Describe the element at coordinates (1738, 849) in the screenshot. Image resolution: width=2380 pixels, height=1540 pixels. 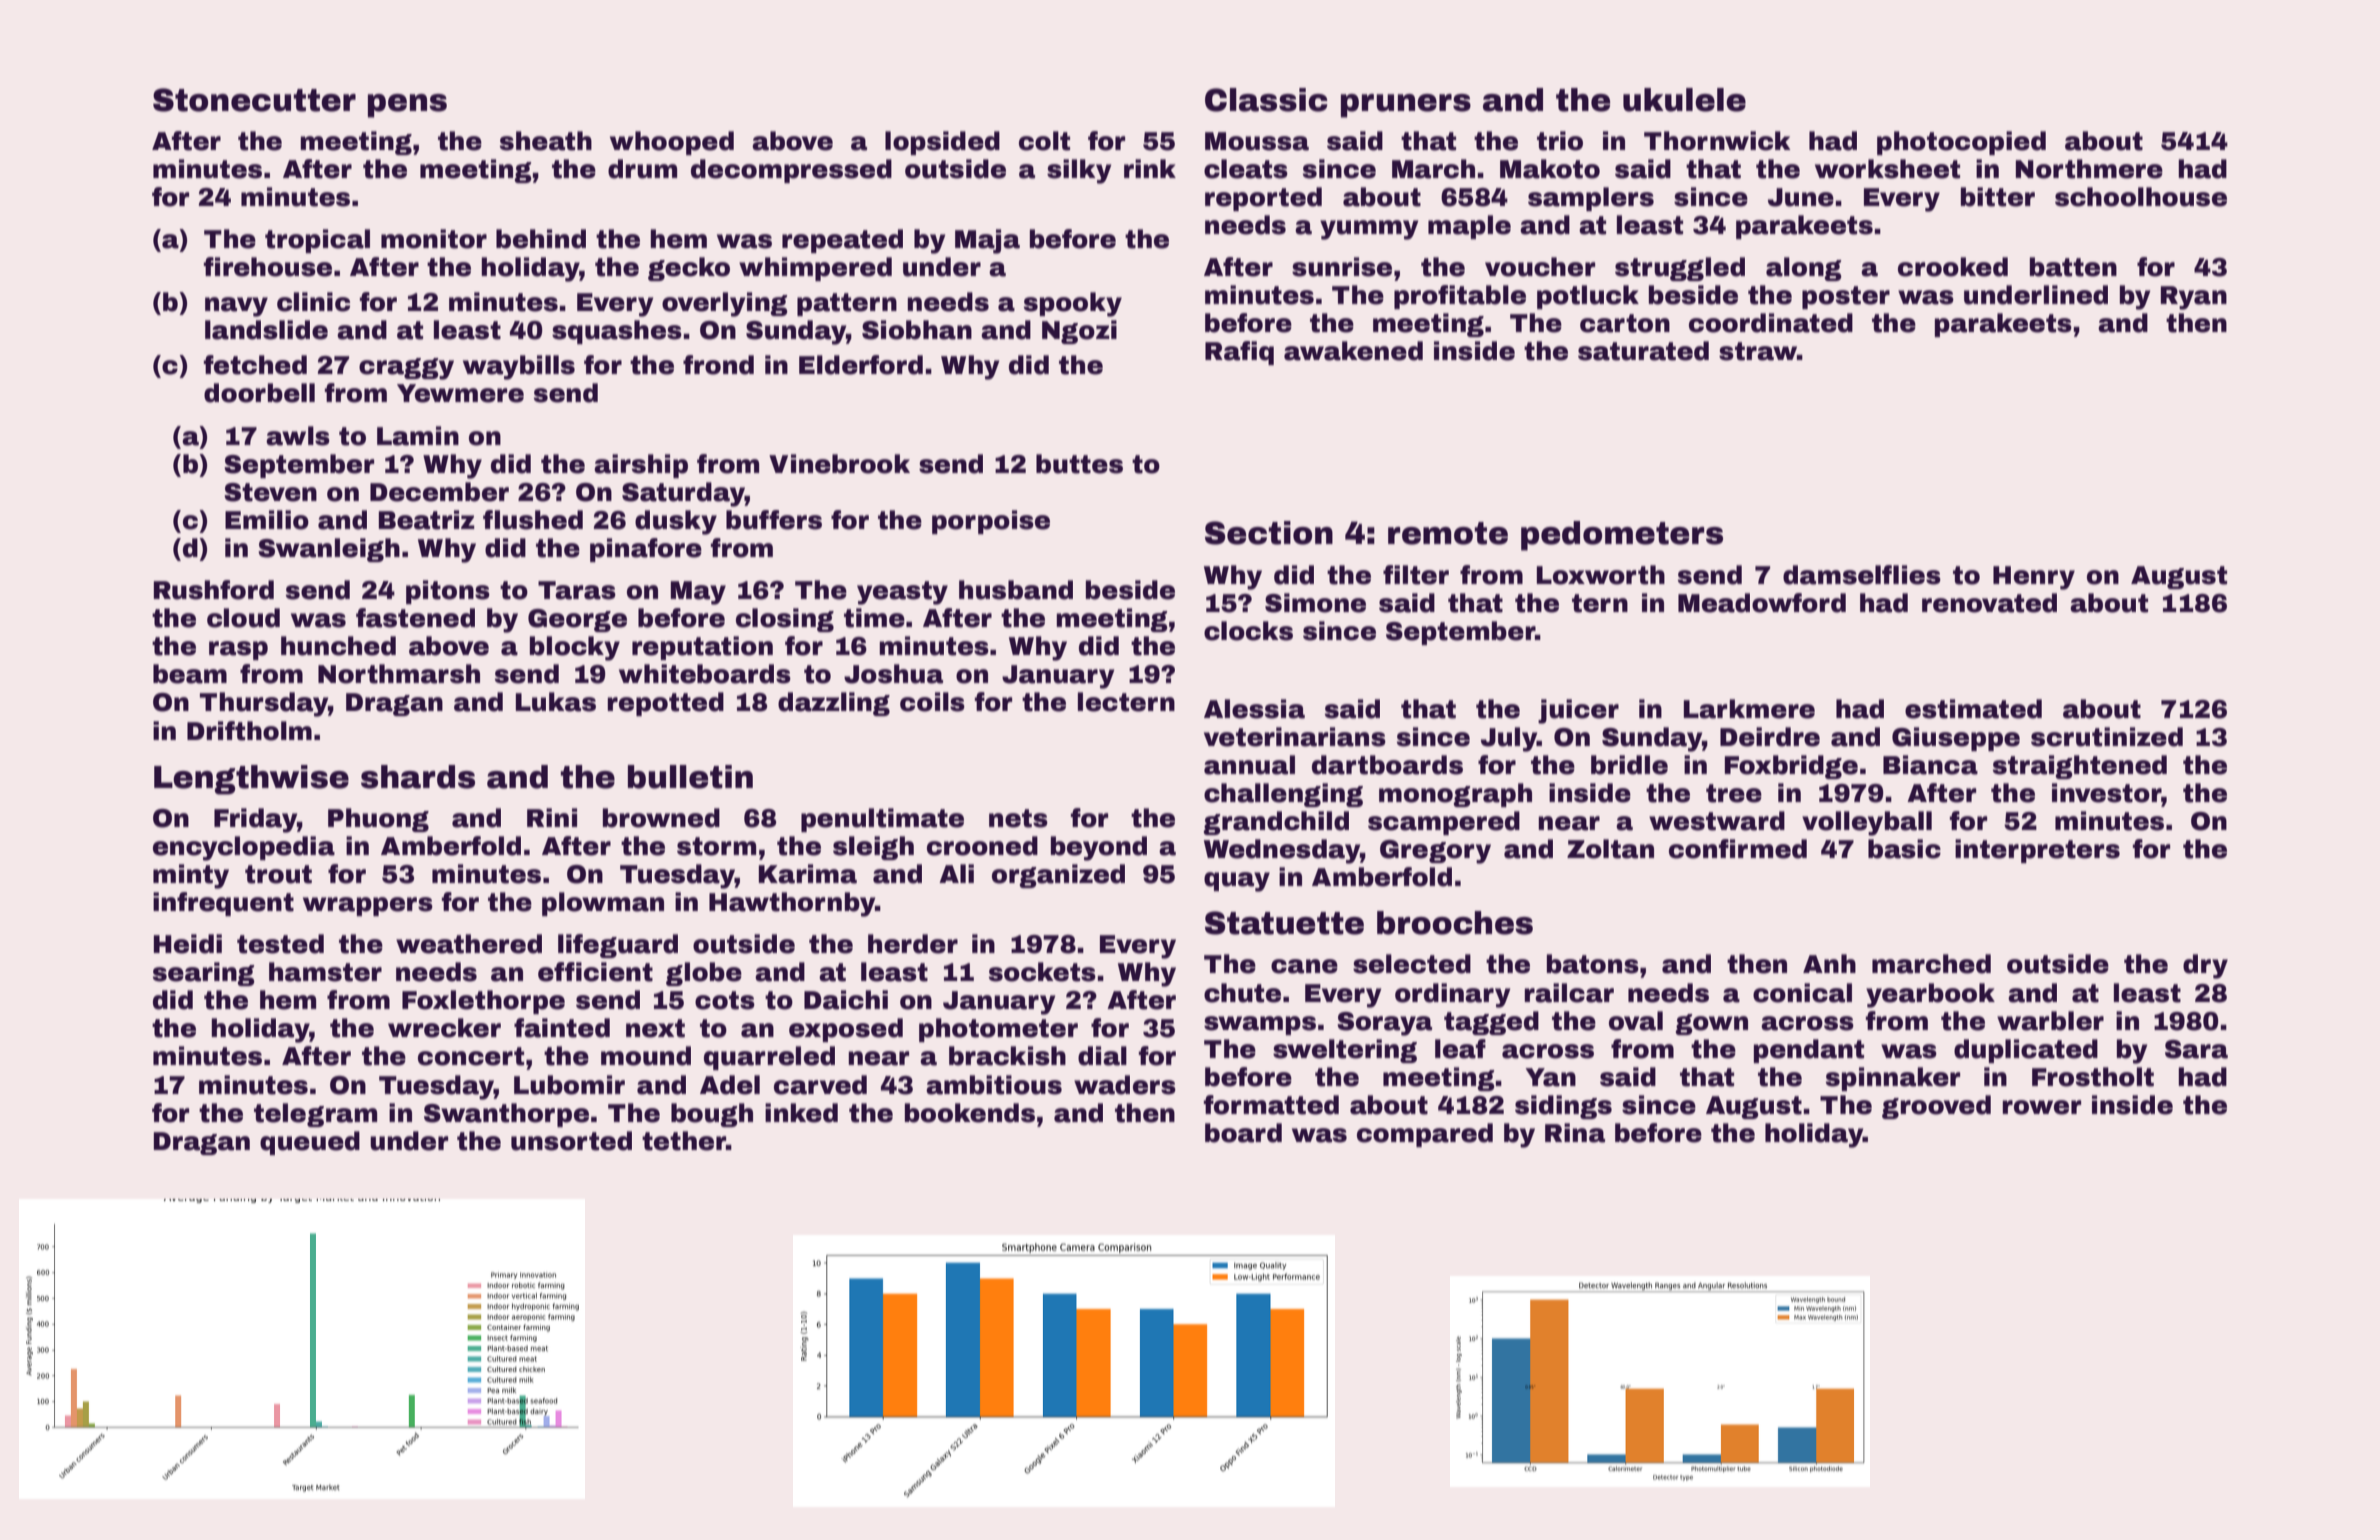
I see `confirmed` at that location.
